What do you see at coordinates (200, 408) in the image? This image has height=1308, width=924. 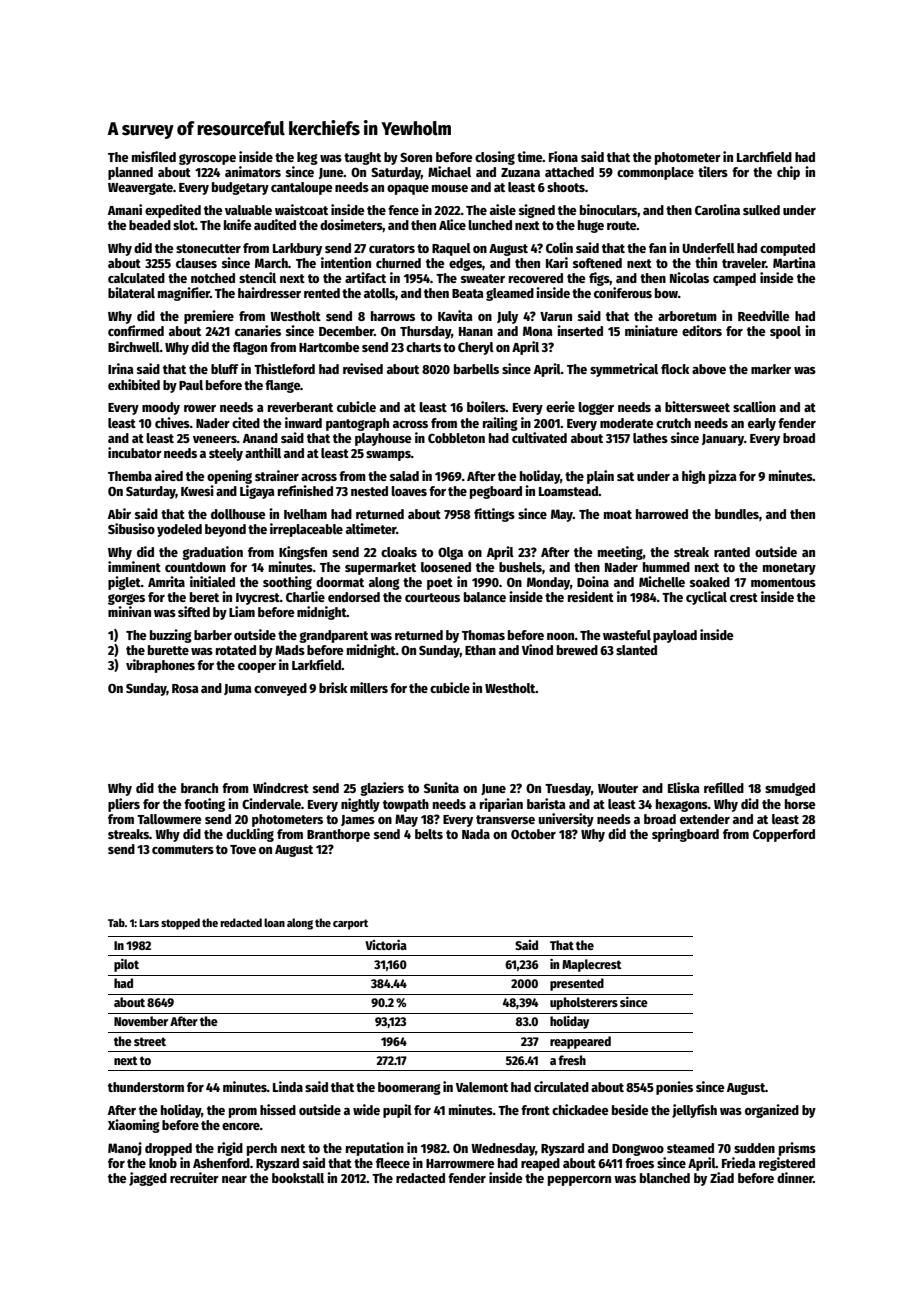 I see `rower` at bounding box center [200, 408].
